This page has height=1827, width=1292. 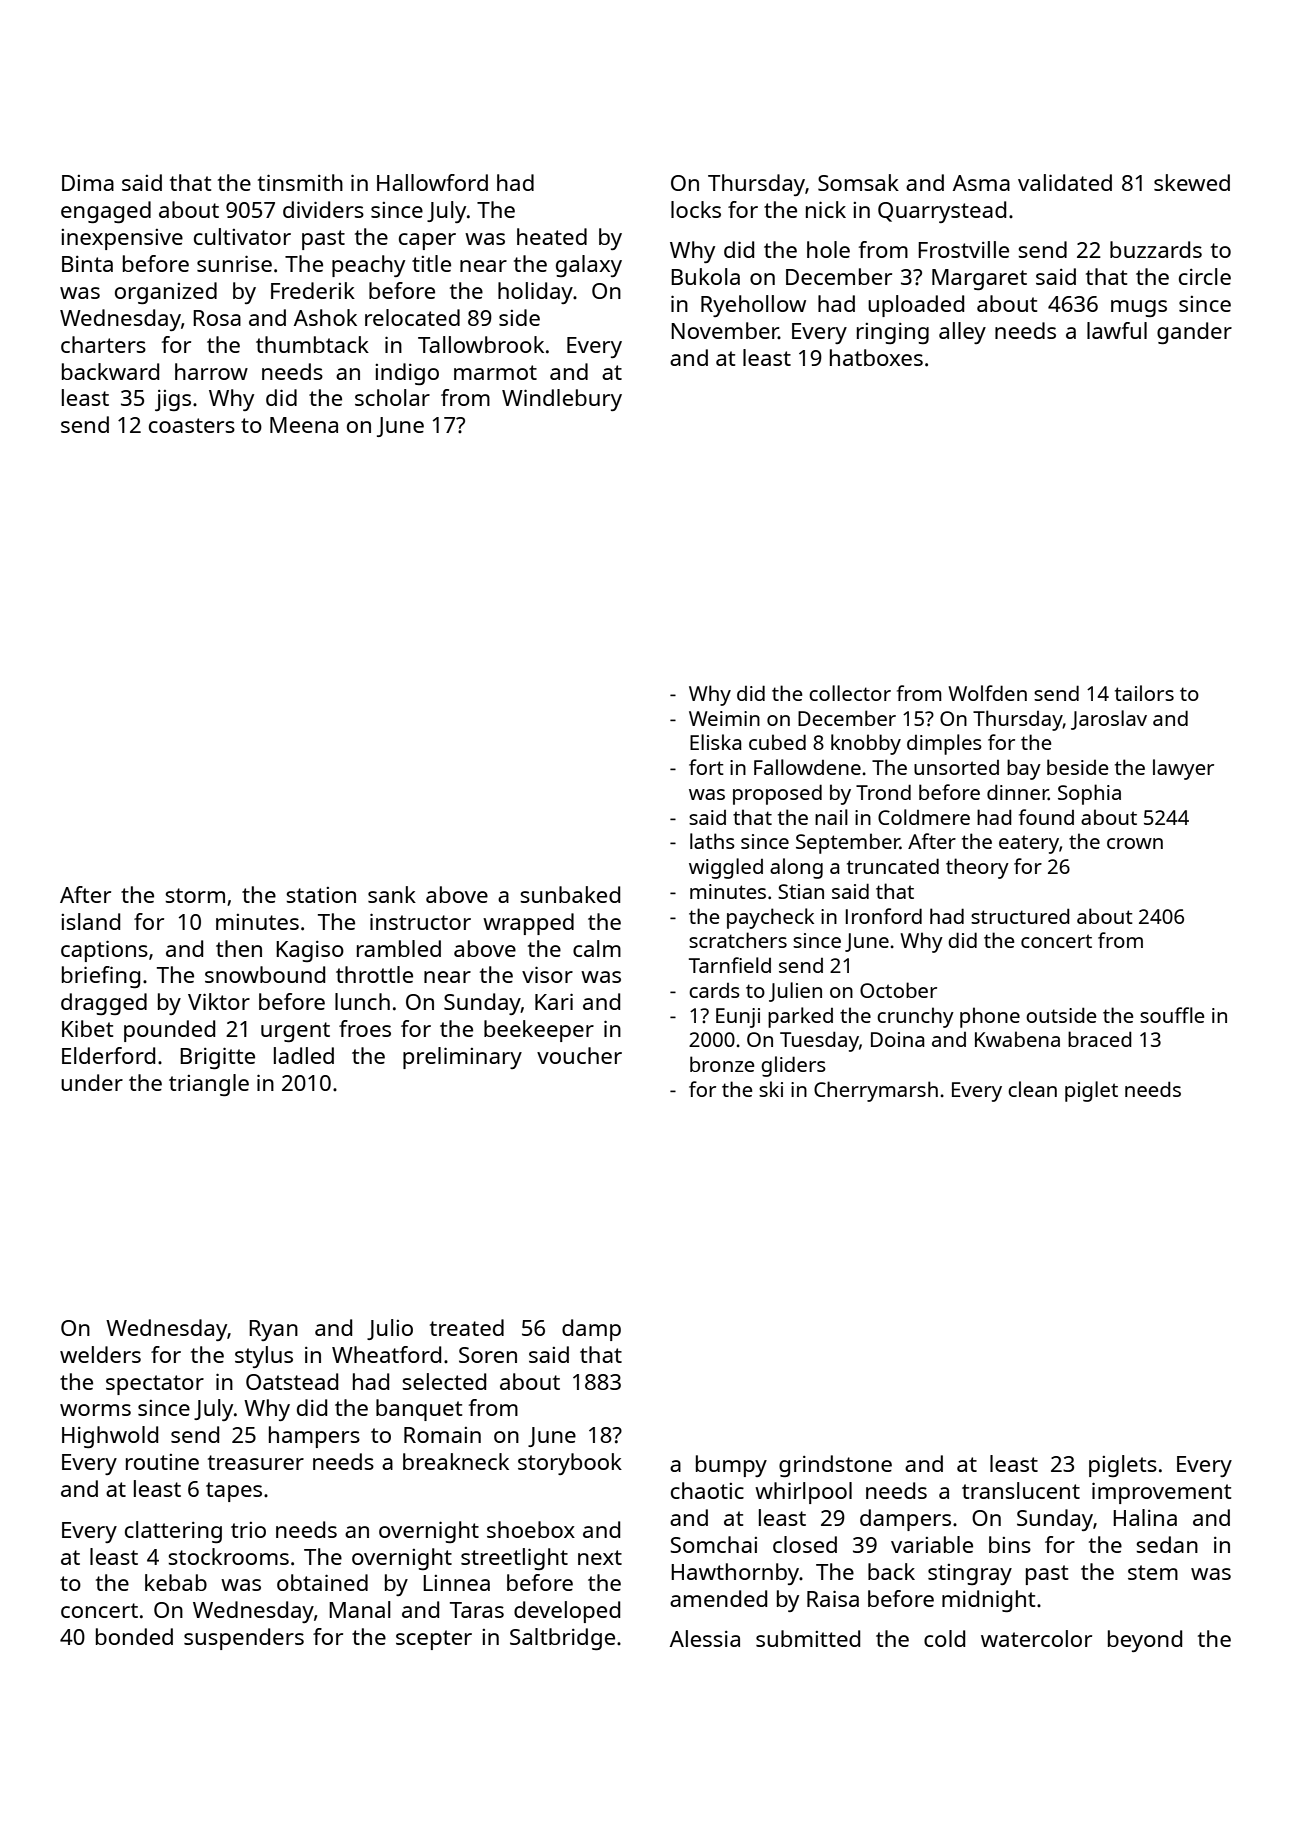 What do you see at coordinates (195, 895) in the page?
I see `storm` at bounding box center [195, 895].
